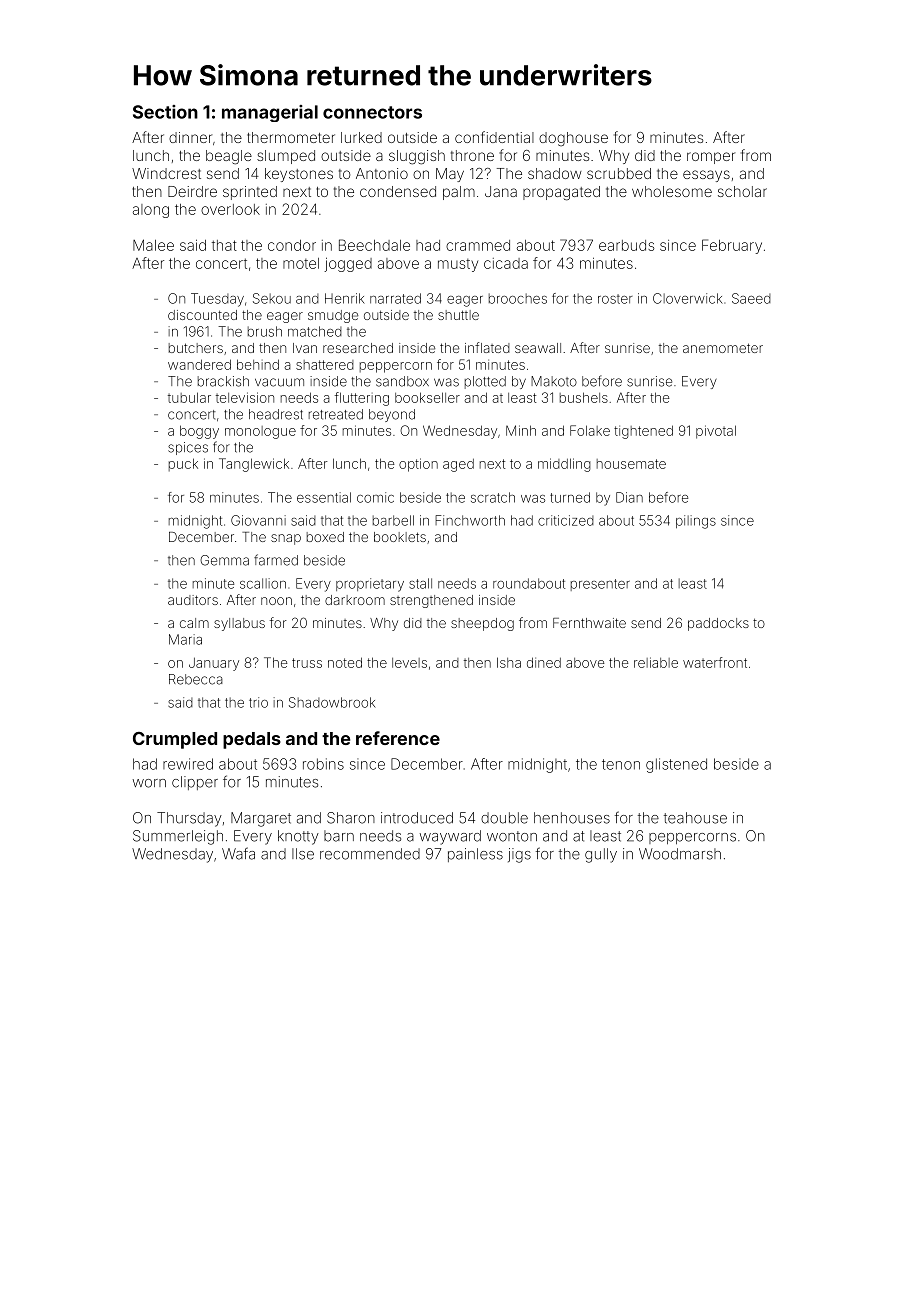 The height and width of the screenshot is (1316, 908). I want to click on condensed, so click(398, 191).
